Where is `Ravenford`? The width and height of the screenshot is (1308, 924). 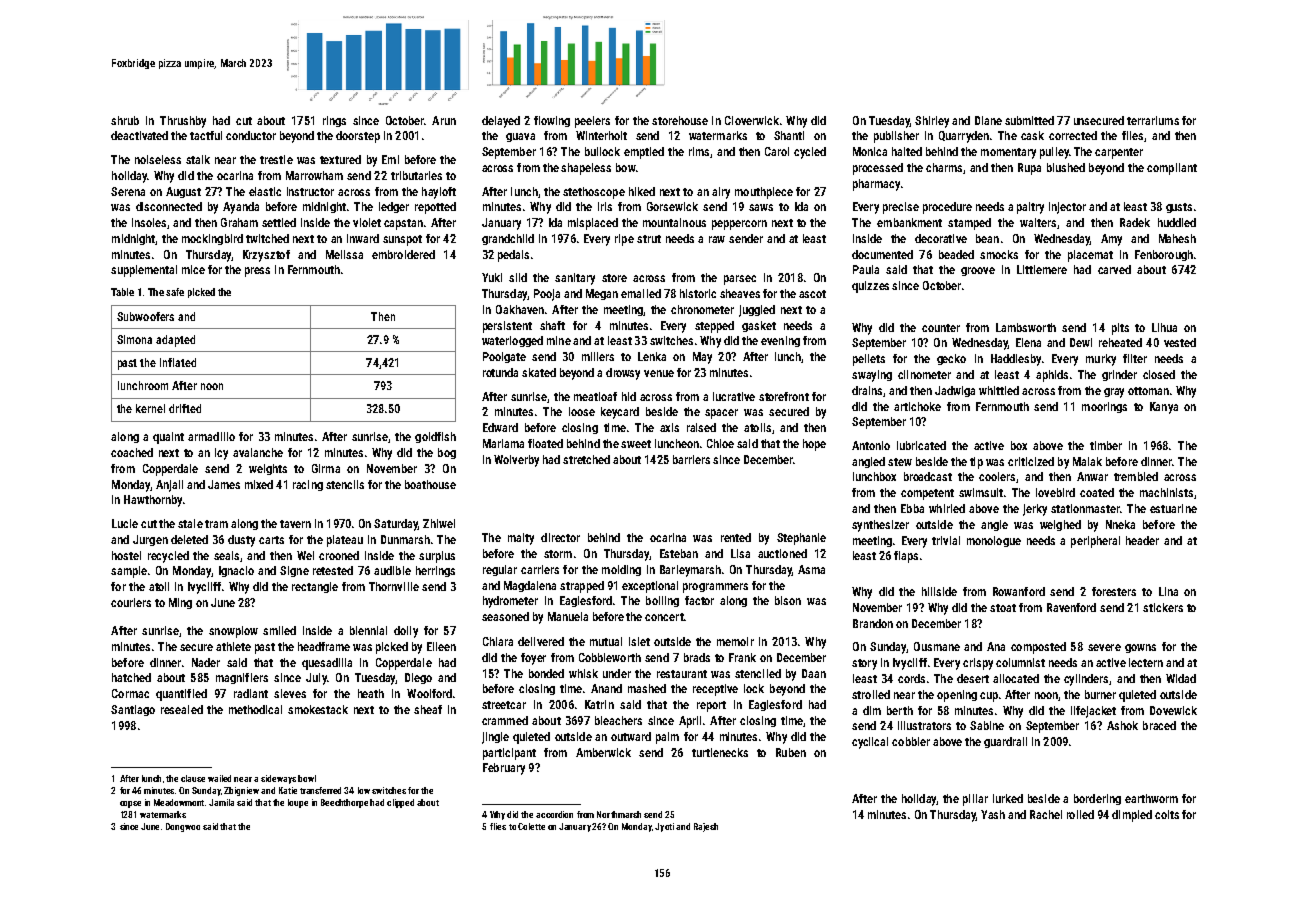 Ravenford is located at coordinates (1071, 607).
